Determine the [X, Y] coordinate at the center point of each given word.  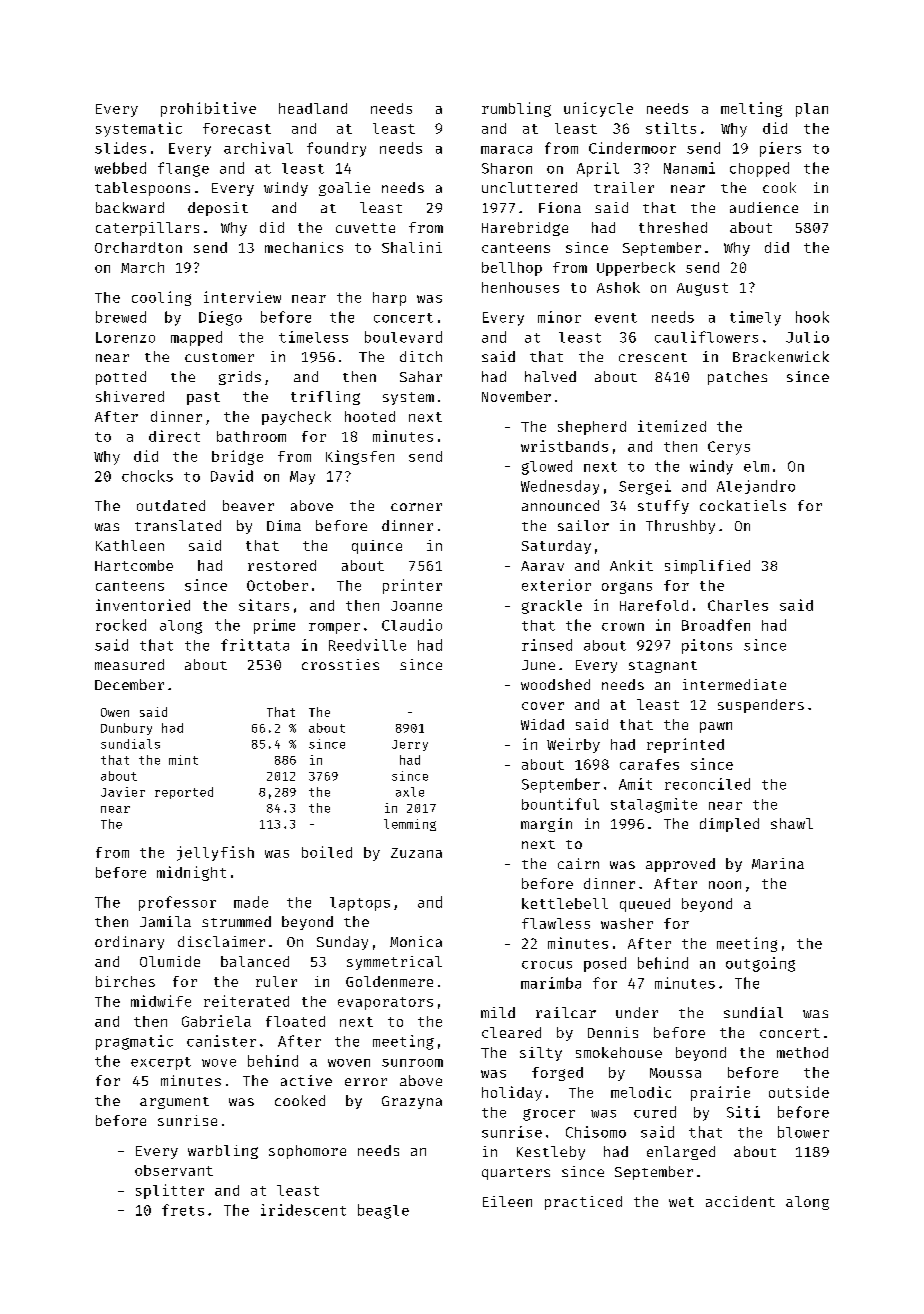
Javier [123, 792]
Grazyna [412, 1102]
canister [221, 1041]
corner [416, 507]
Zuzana [416, 853]
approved [680, 865]
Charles [738, 605]
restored [282, 565]
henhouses [520, 287]
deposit [218, 209]
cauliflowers [706, 337]
